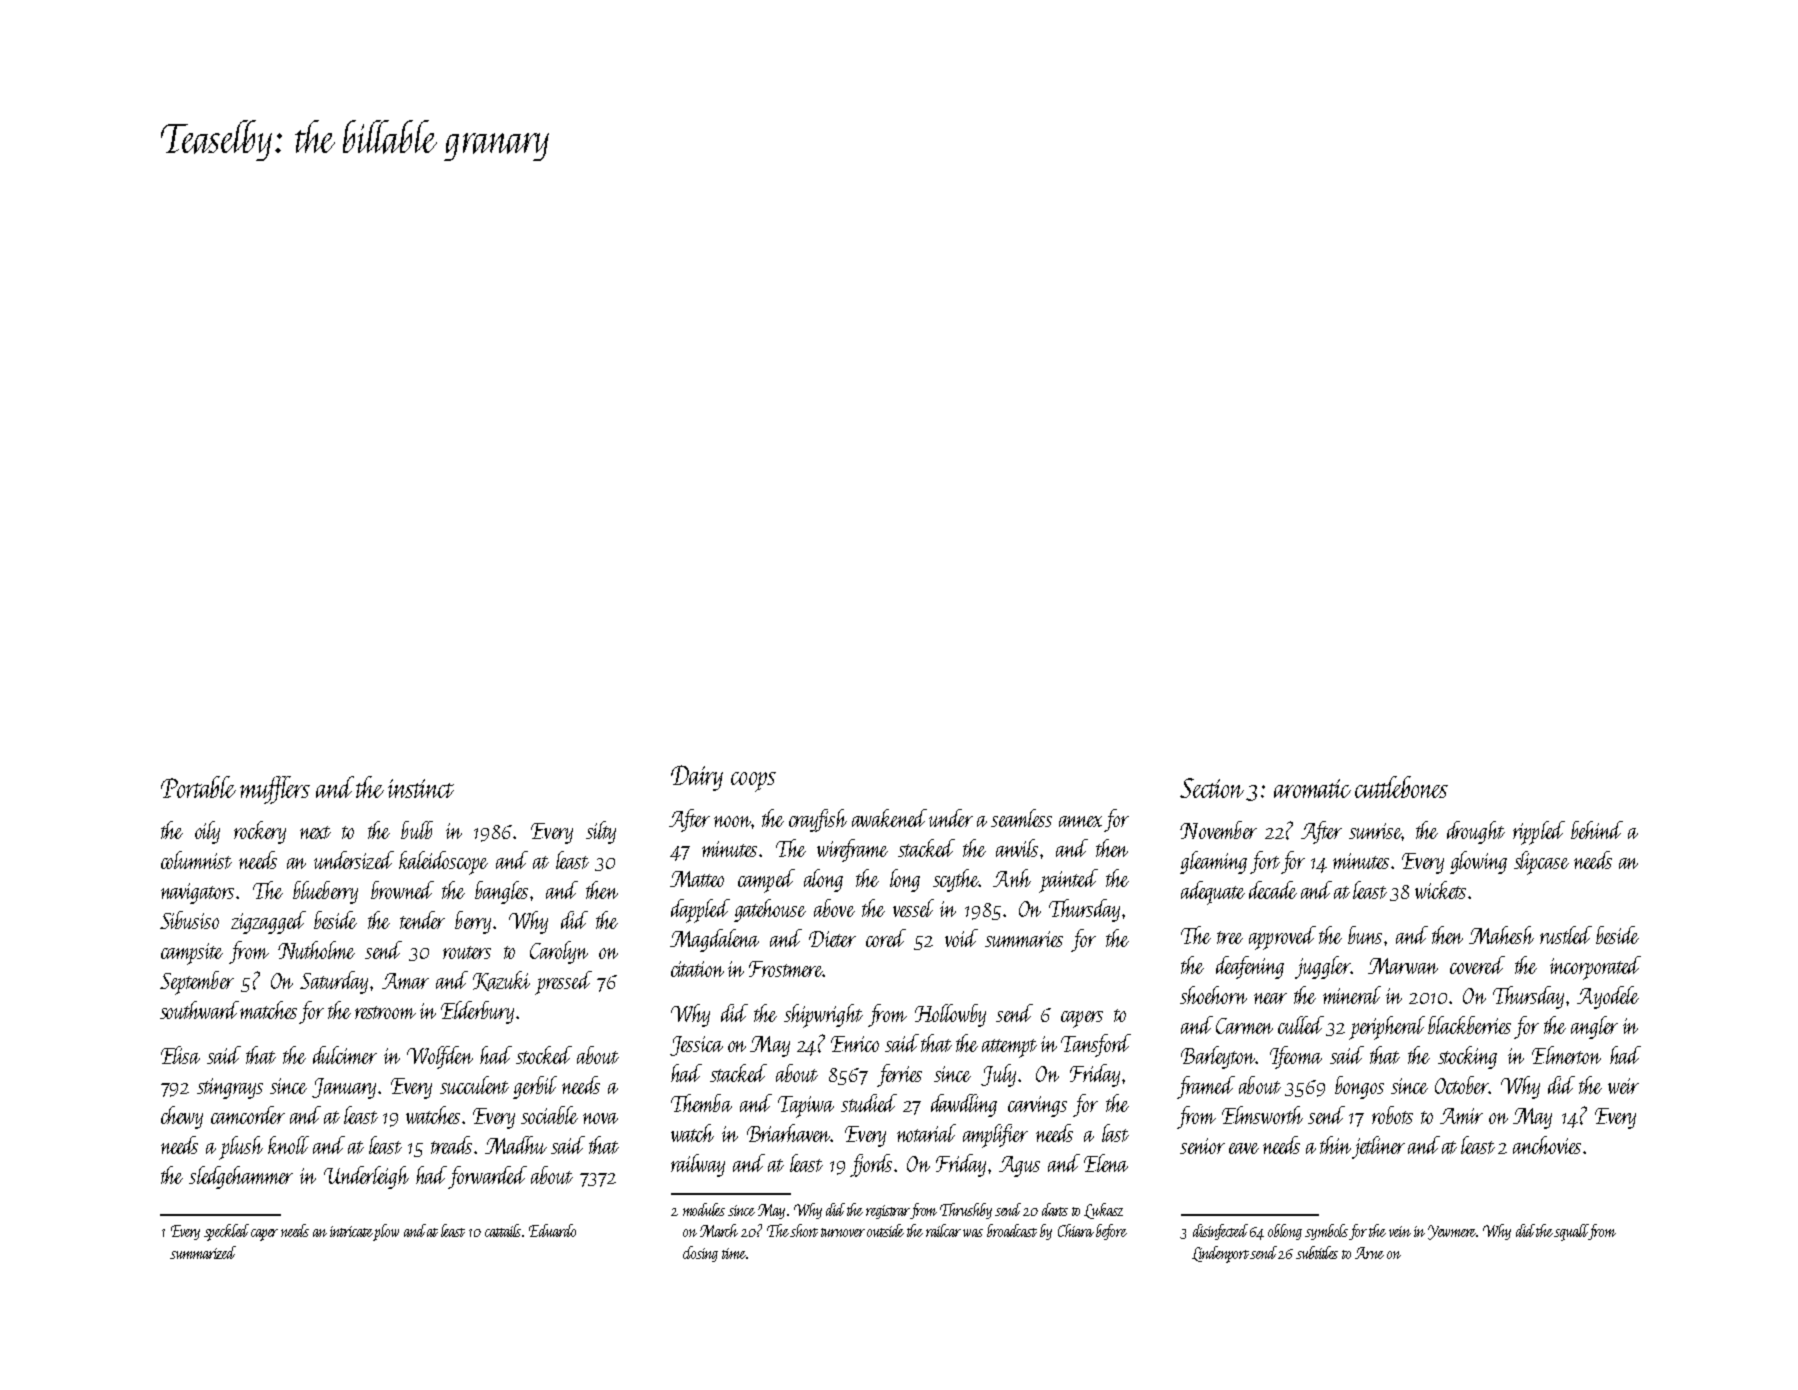 The image size is (1798, 1390). I want to click on shipwright, so click(823, 1016).
